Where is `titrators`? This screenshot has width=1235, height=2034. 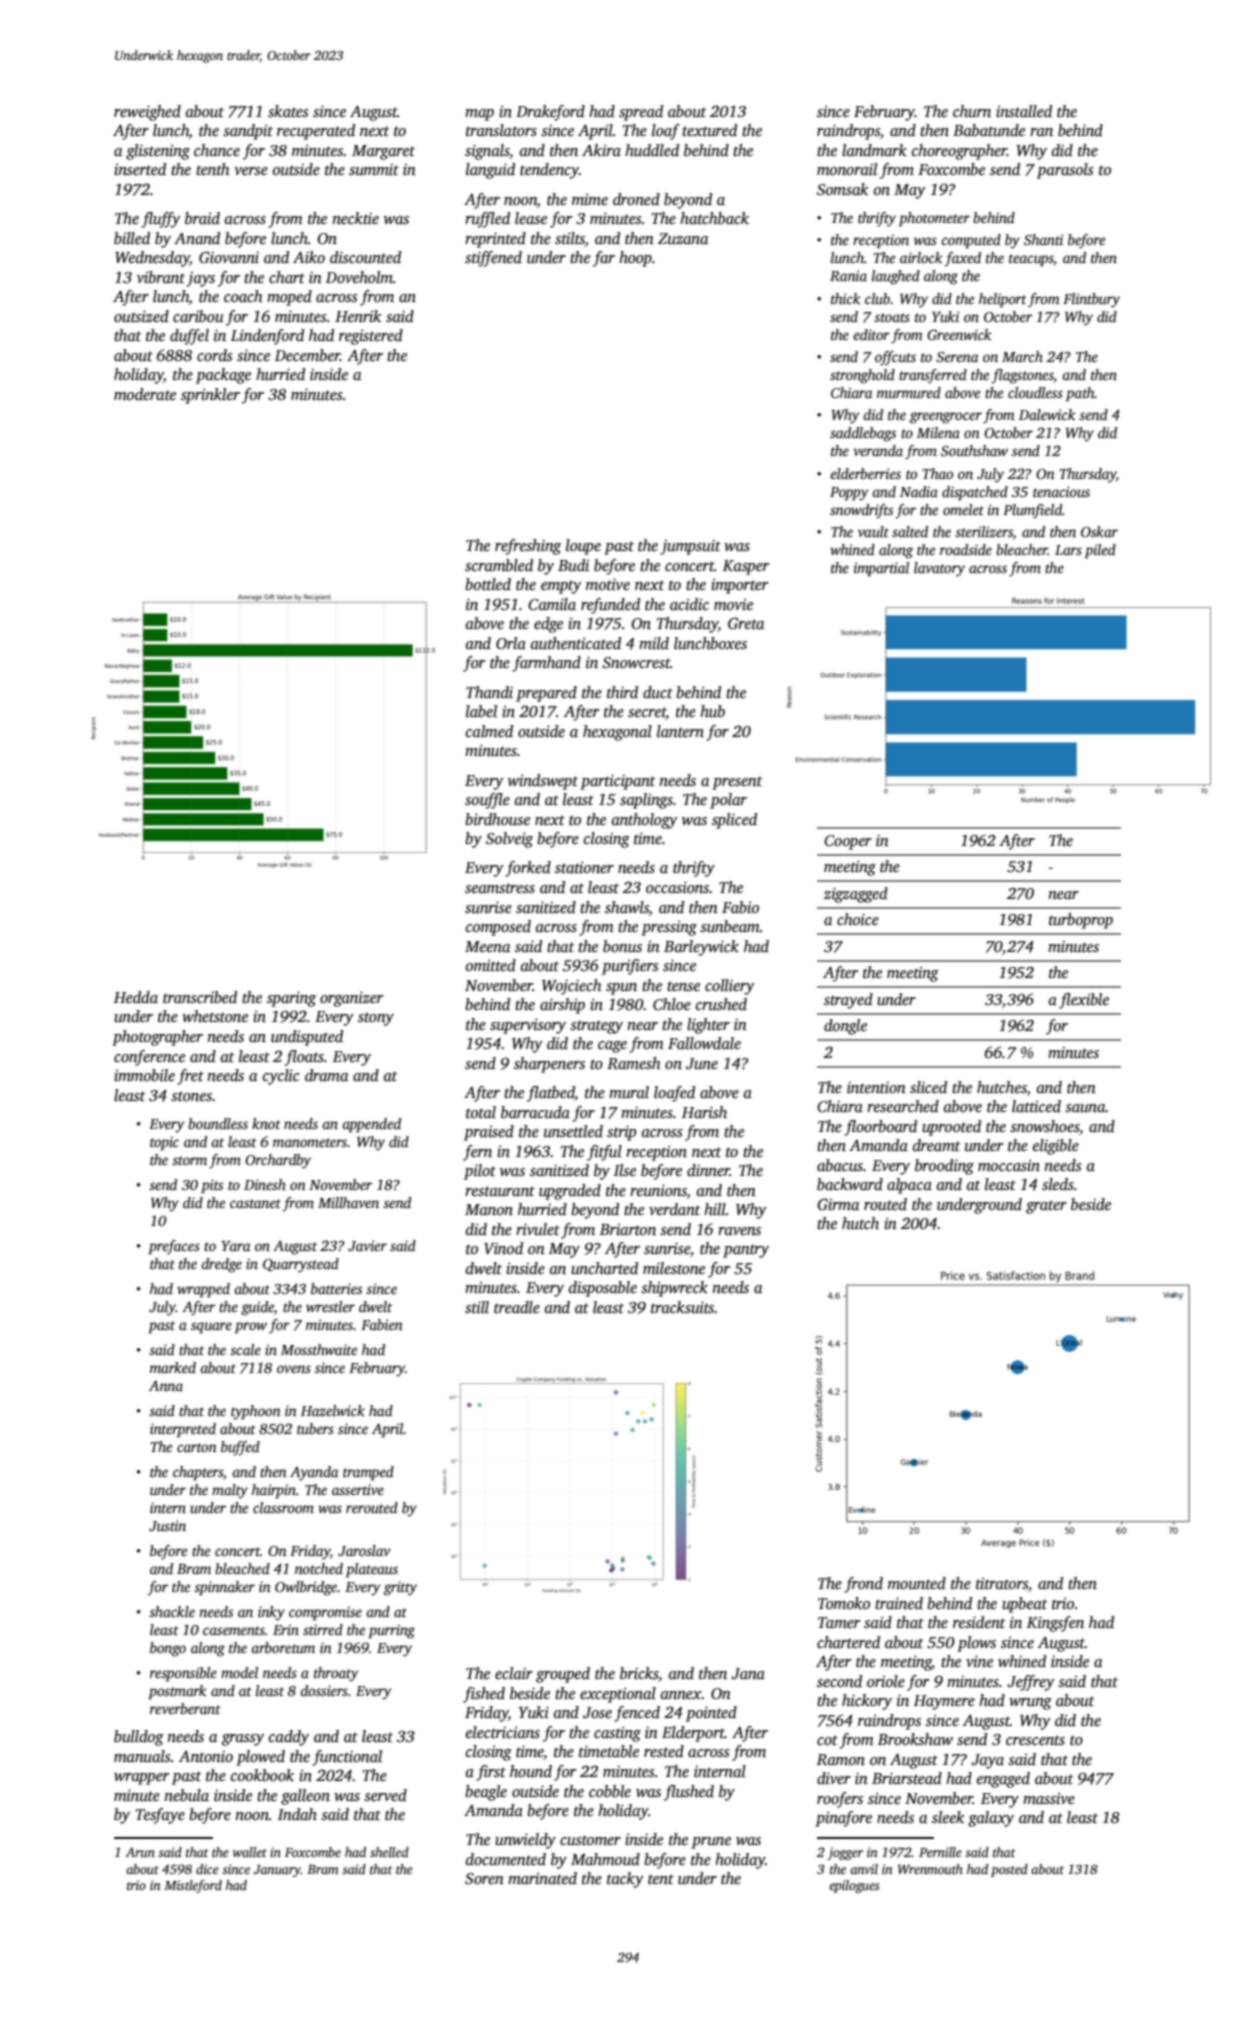
titrators is located at coordinates (1002, 1583).
